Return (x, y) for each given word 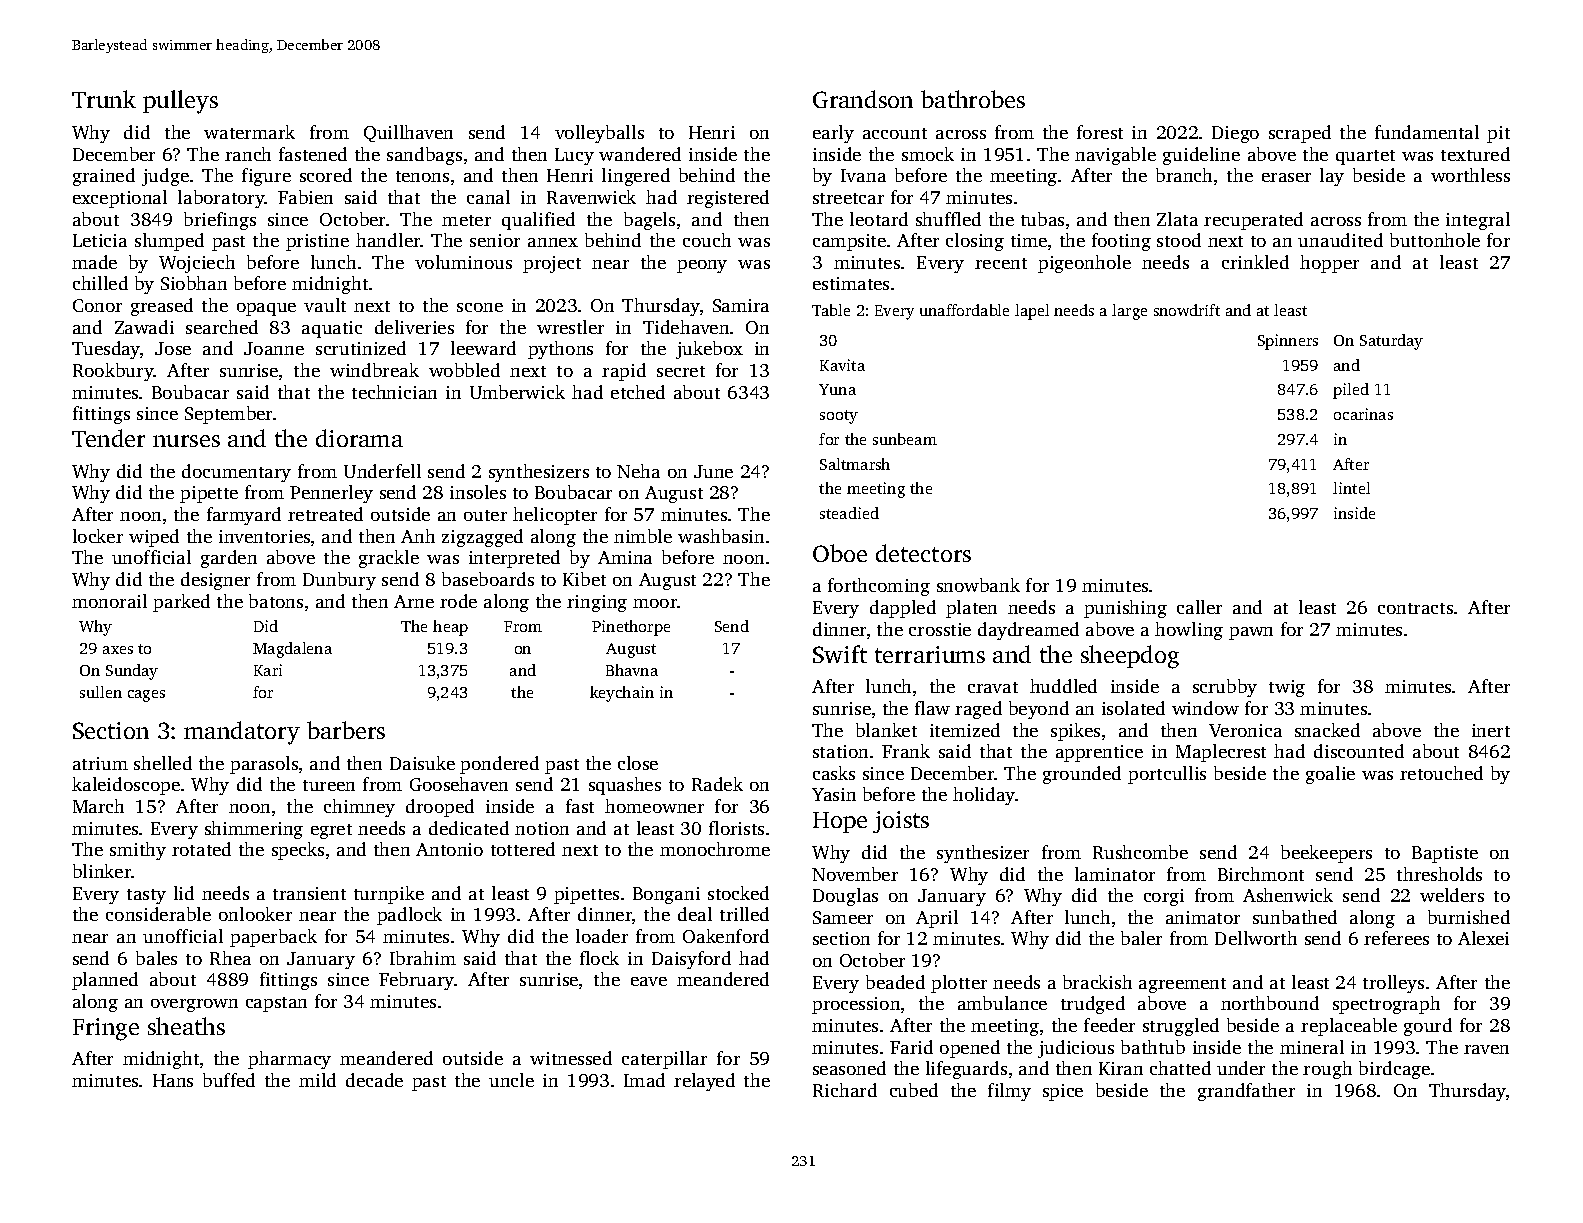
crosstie (940, 629)
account (895, 133)
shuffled (948, 219)
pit (1498, 134)
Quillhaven (408, 133)
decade (374, 1080)
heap (450, 628)
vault (325, 305)
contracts (1415, 608)
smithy (138, 851)
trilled (744, 914)
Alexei (1483, 938)
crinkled (1255, 262)
